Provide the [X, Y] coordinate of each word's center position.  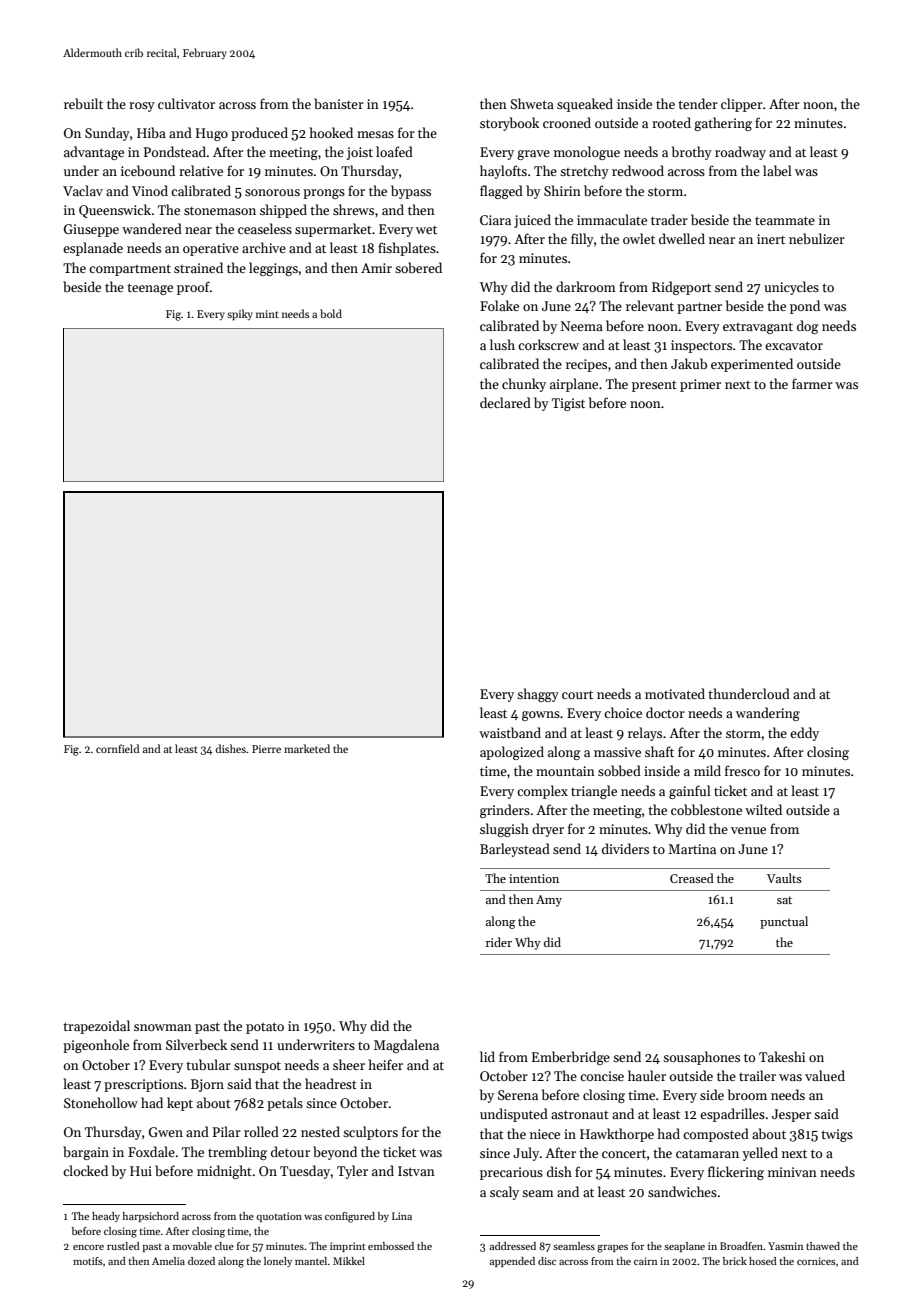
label [777, 170]
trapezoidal [96, 1027]
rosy [142, 107]
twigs [837, 1135]
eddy [804, 734]
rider [499, 942]
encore [88, 1247]
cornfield [117, 748]
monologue [587, 153]
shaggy [538, 695]
